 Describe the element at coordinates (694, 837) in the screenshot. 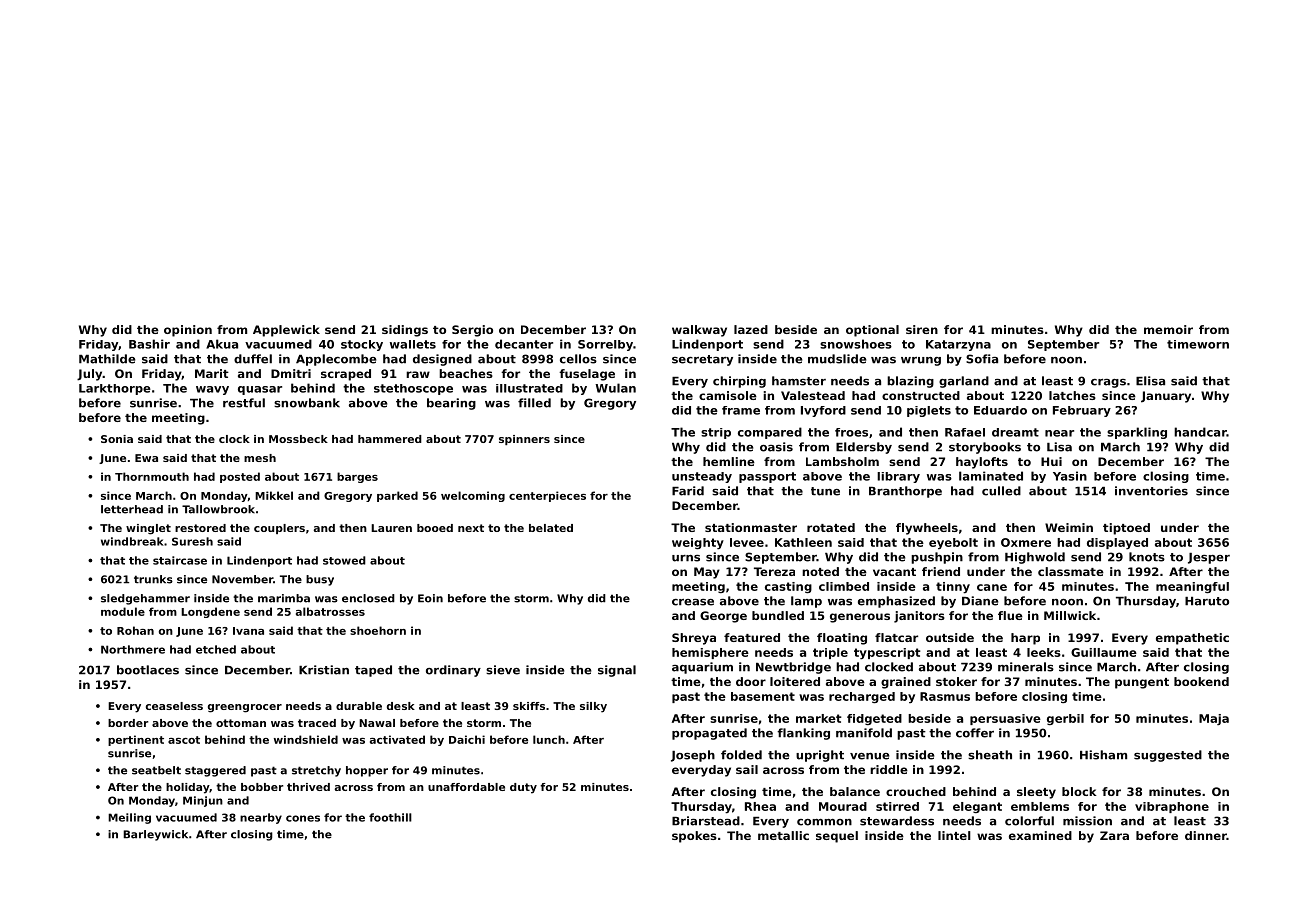

I see `spokes` at that location.
